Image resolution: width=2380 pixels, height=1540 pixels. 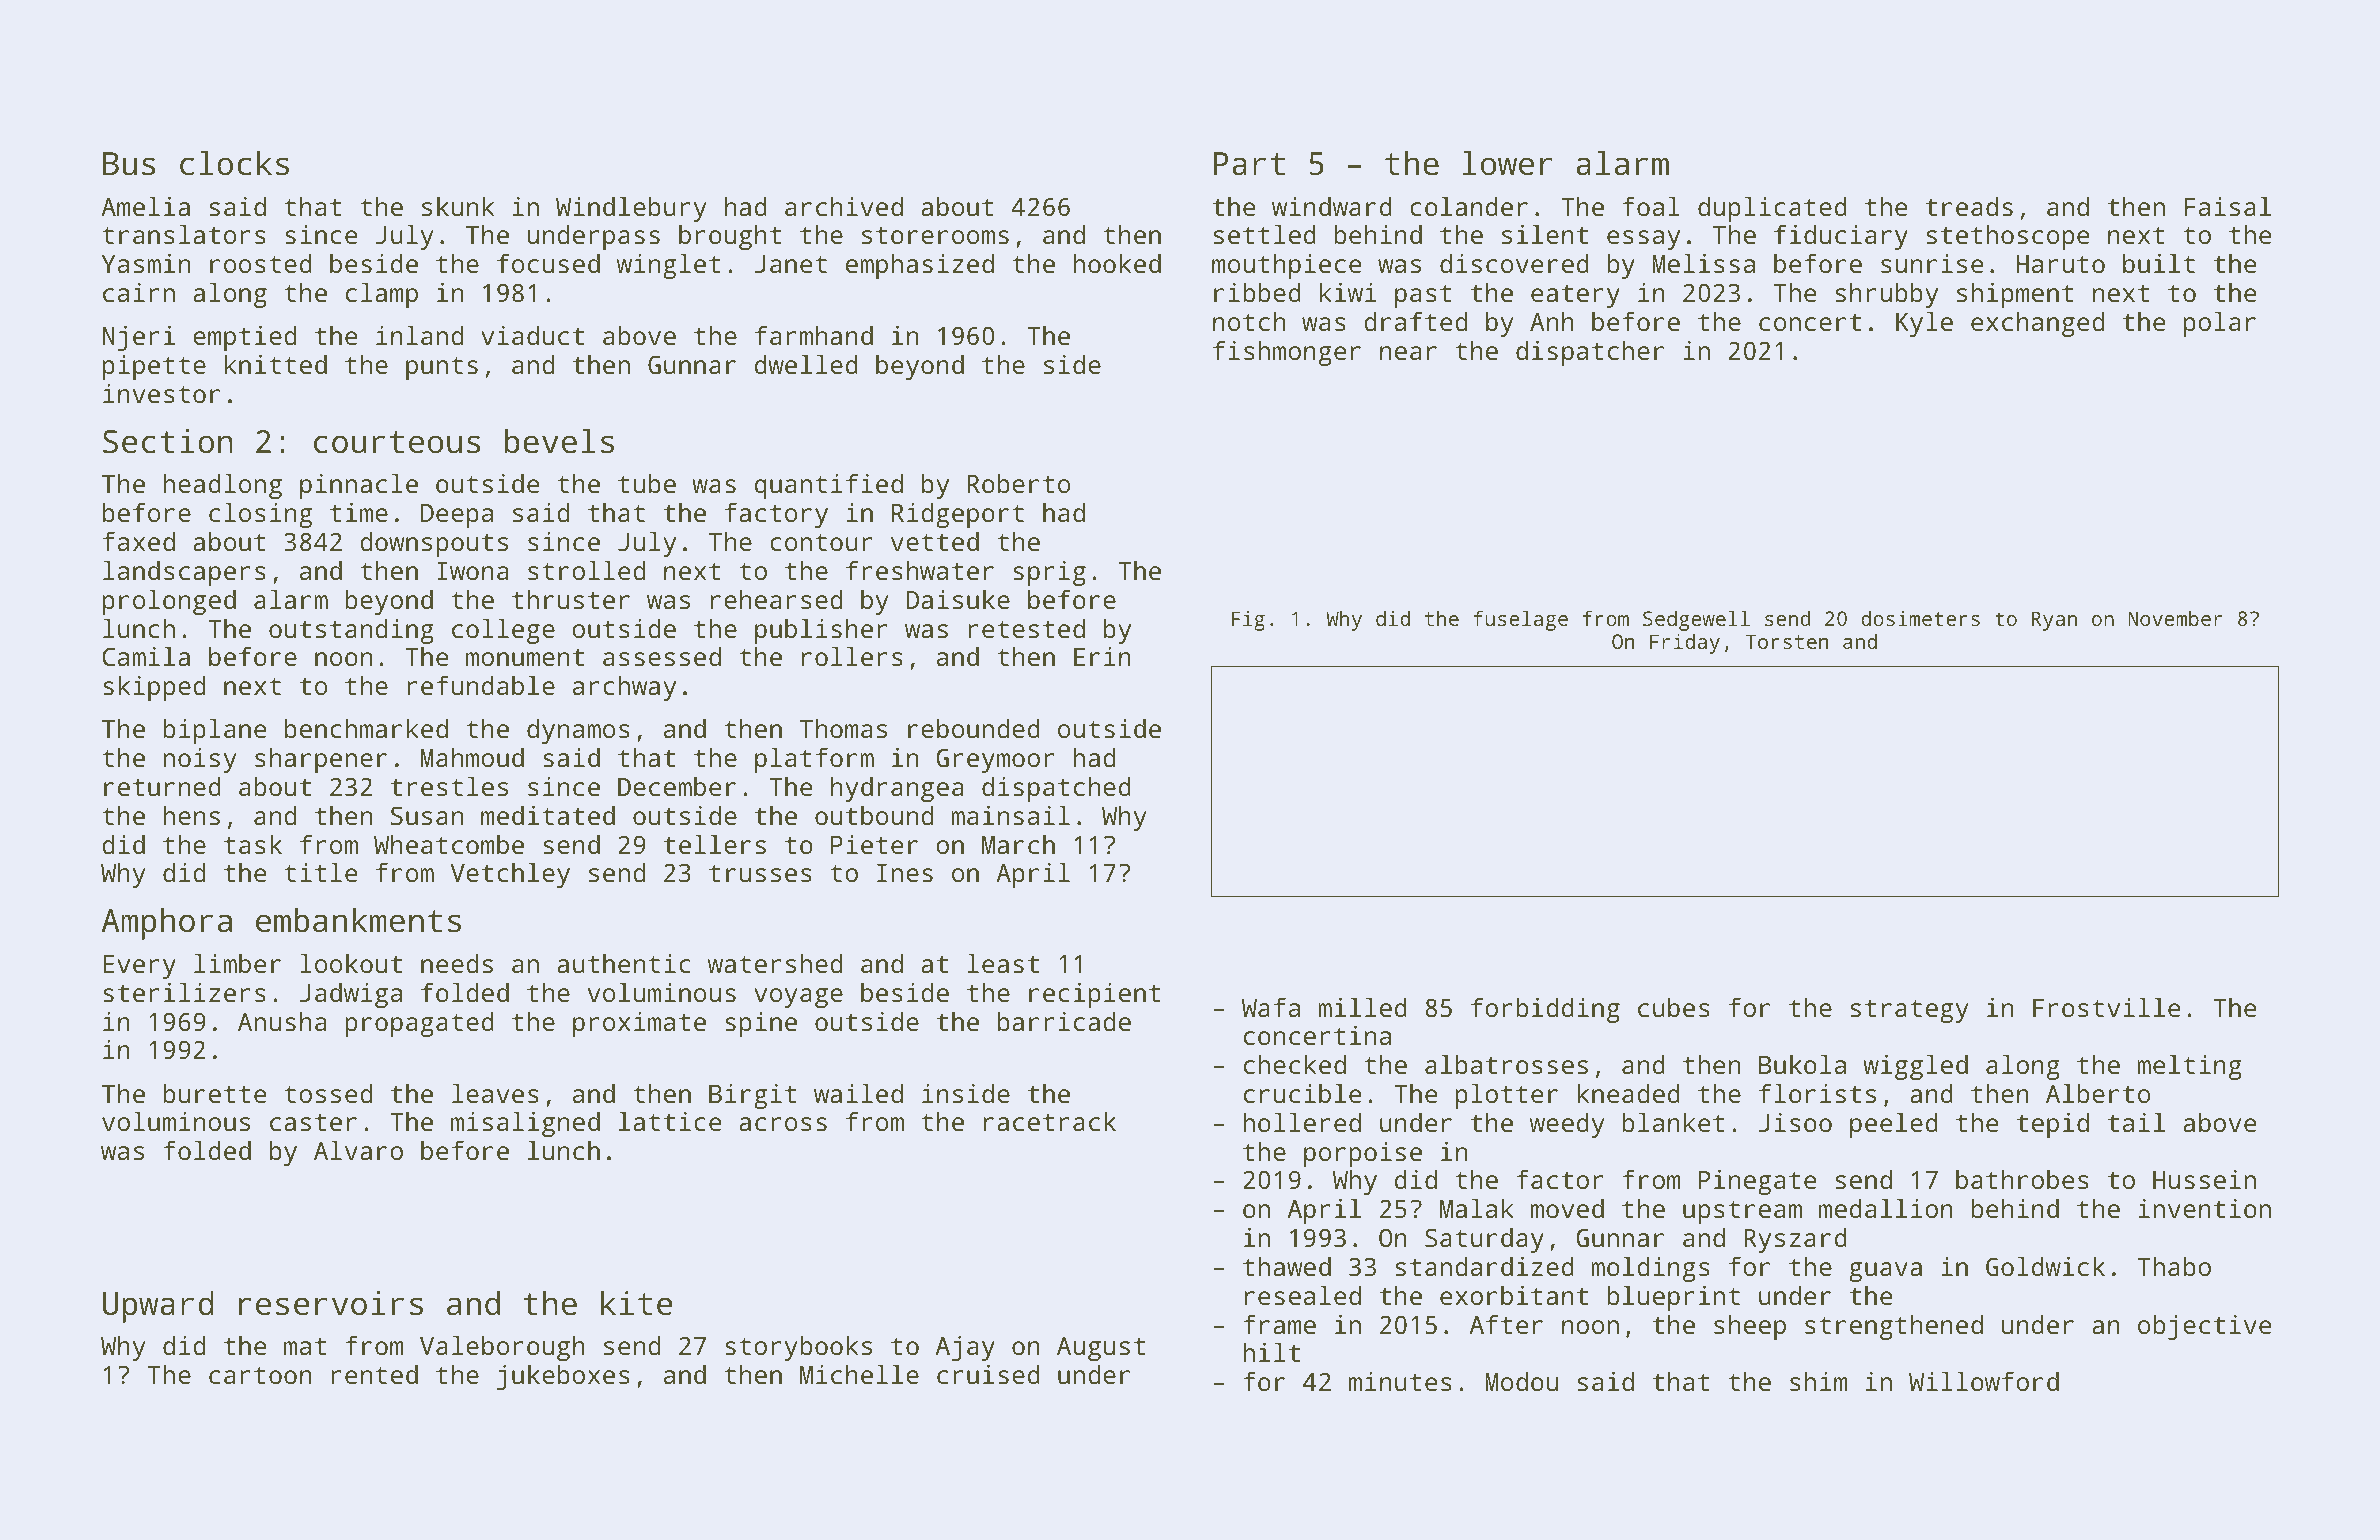 What do you see at coordinates (1248, 621) in the document?
I see `Fig` at bounding box center [1248, 621].
